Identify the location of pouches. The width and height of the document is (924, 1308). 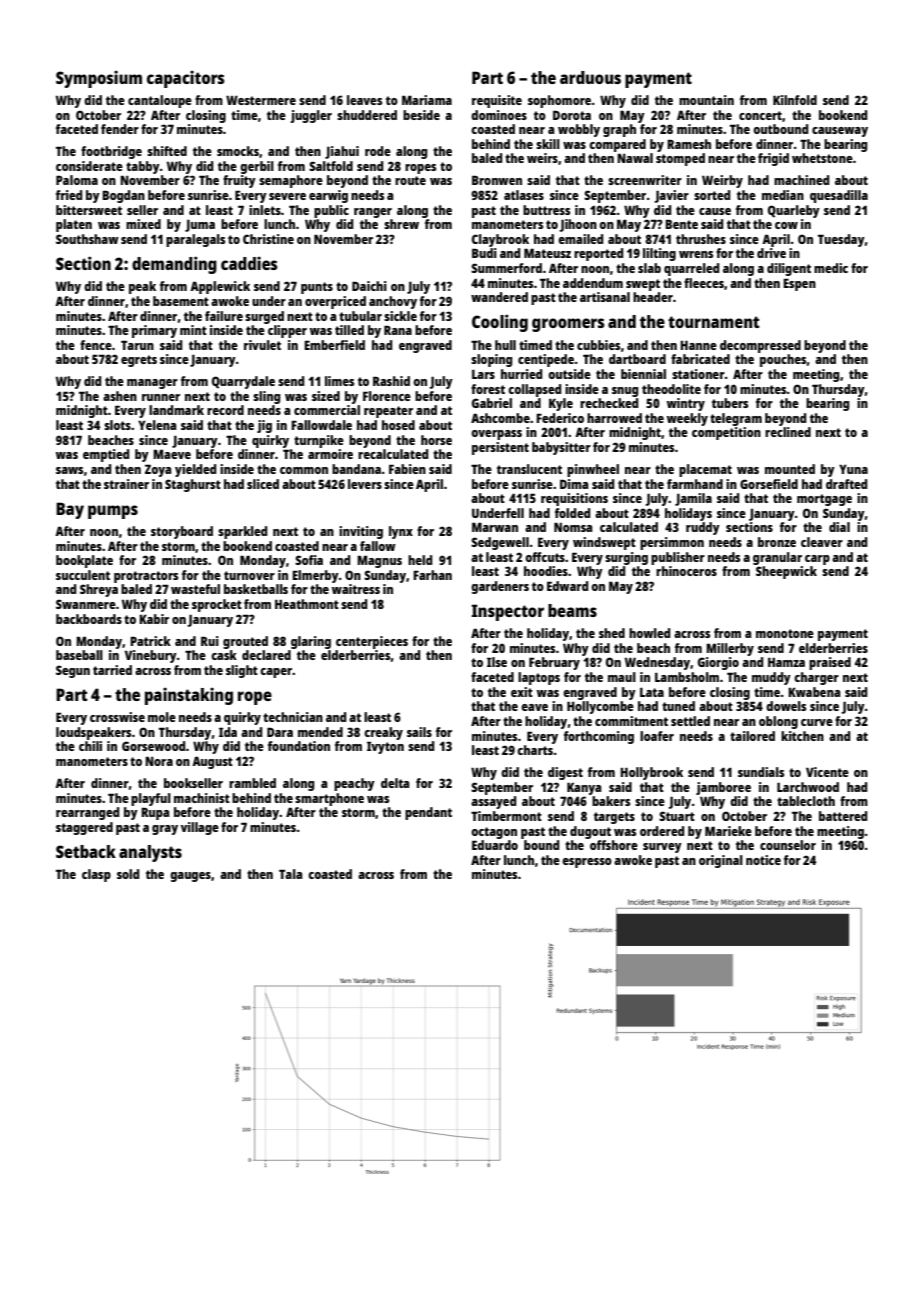
(783, 360).
